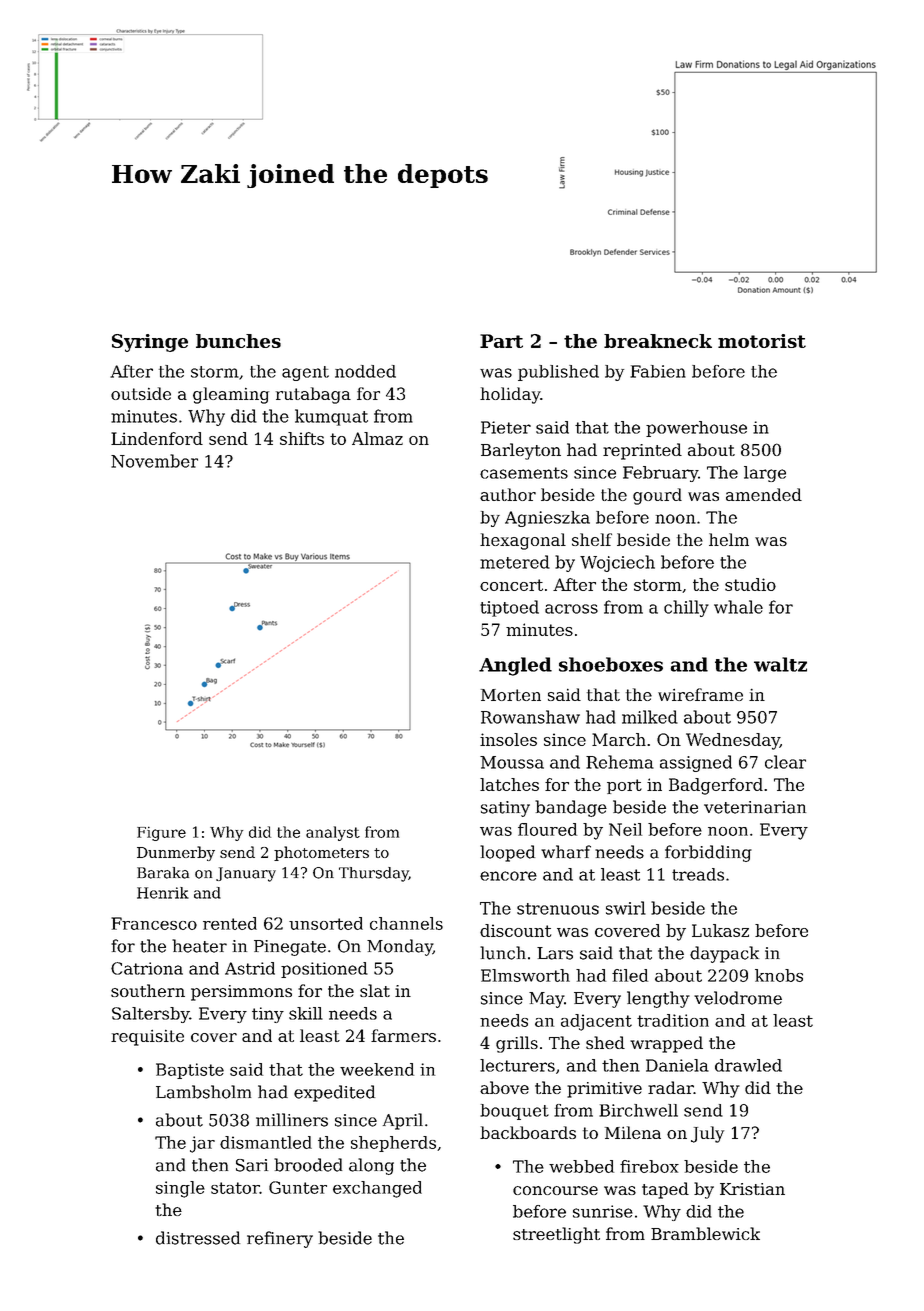 The height and width of the screenshot is (1311, 924). What do you see at coordinates (150, 343) in the screenshot?
I see `Syringe` at bounding box center [150, 343].
